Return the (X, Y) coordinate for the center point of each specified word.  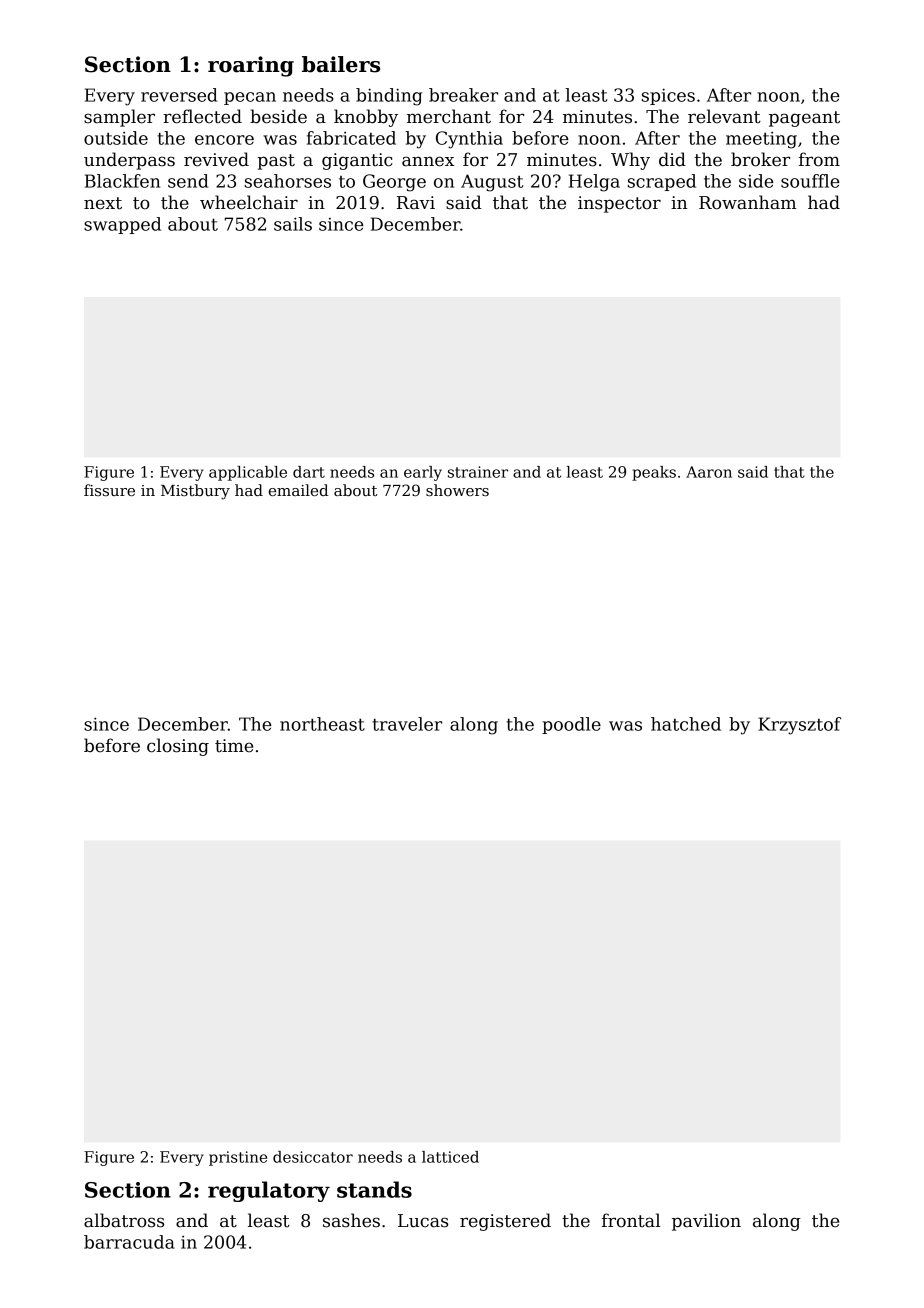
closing (178, 747)
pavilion (706, 1222)
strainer (478, 472)
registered (505, 1222)
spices (668, 96)
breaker (463, 95)
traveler (407, 724)
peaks (654, 473)
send (188, 181)
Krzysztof (799, 726)
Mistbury (195, 492)
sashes (351, 1220)
